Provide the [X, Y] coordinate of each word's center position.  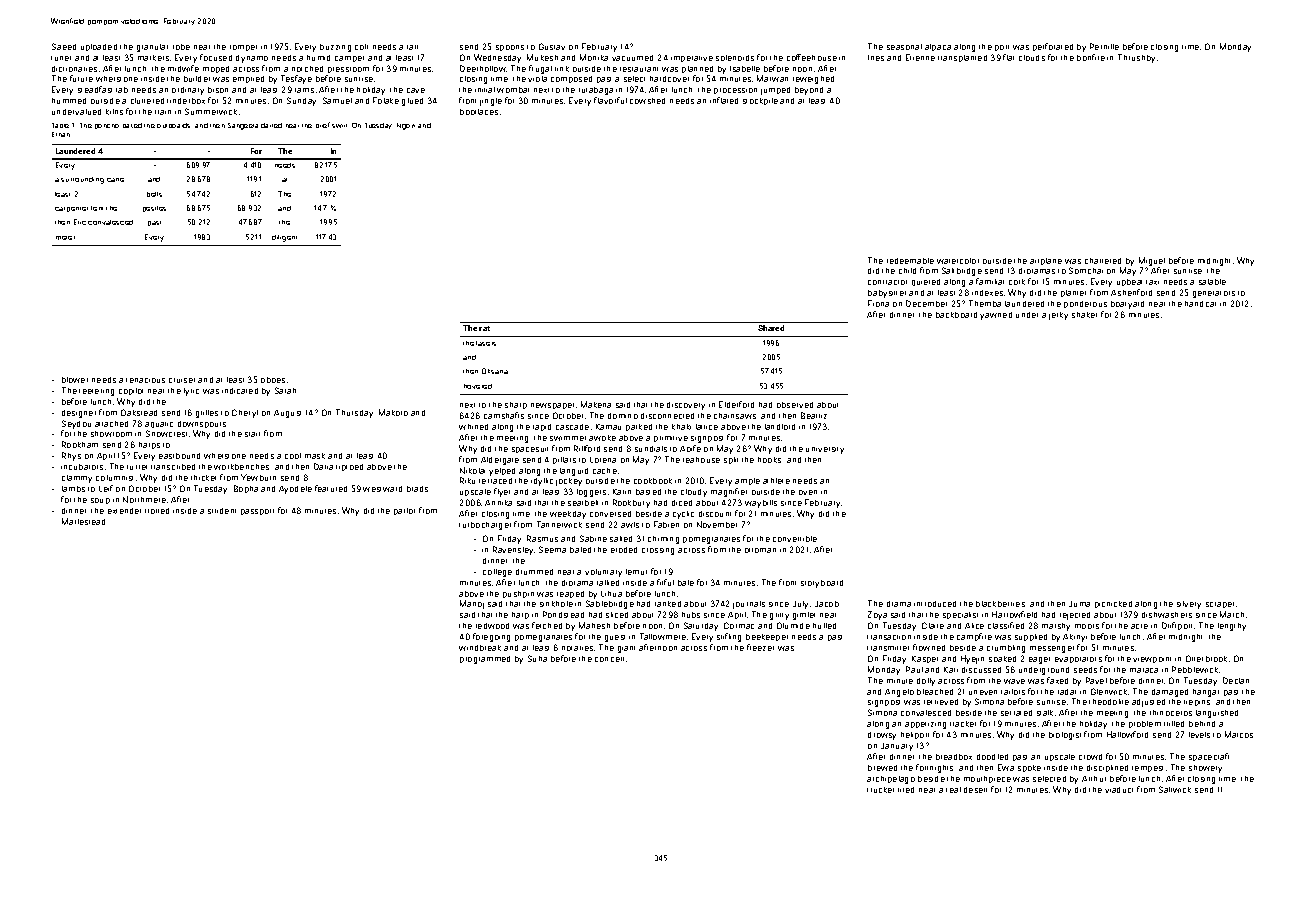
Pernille [1104, 46]
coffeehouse [812, 57]
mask [315, 456]
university [825, 450]
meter [65, 238]
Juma [1079, 604]
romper [243, 48]
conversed [610, 514]
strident [222, 511]
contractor [887, 282]
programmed [485, 660]
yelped [502, 472]
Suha [537, 658]
